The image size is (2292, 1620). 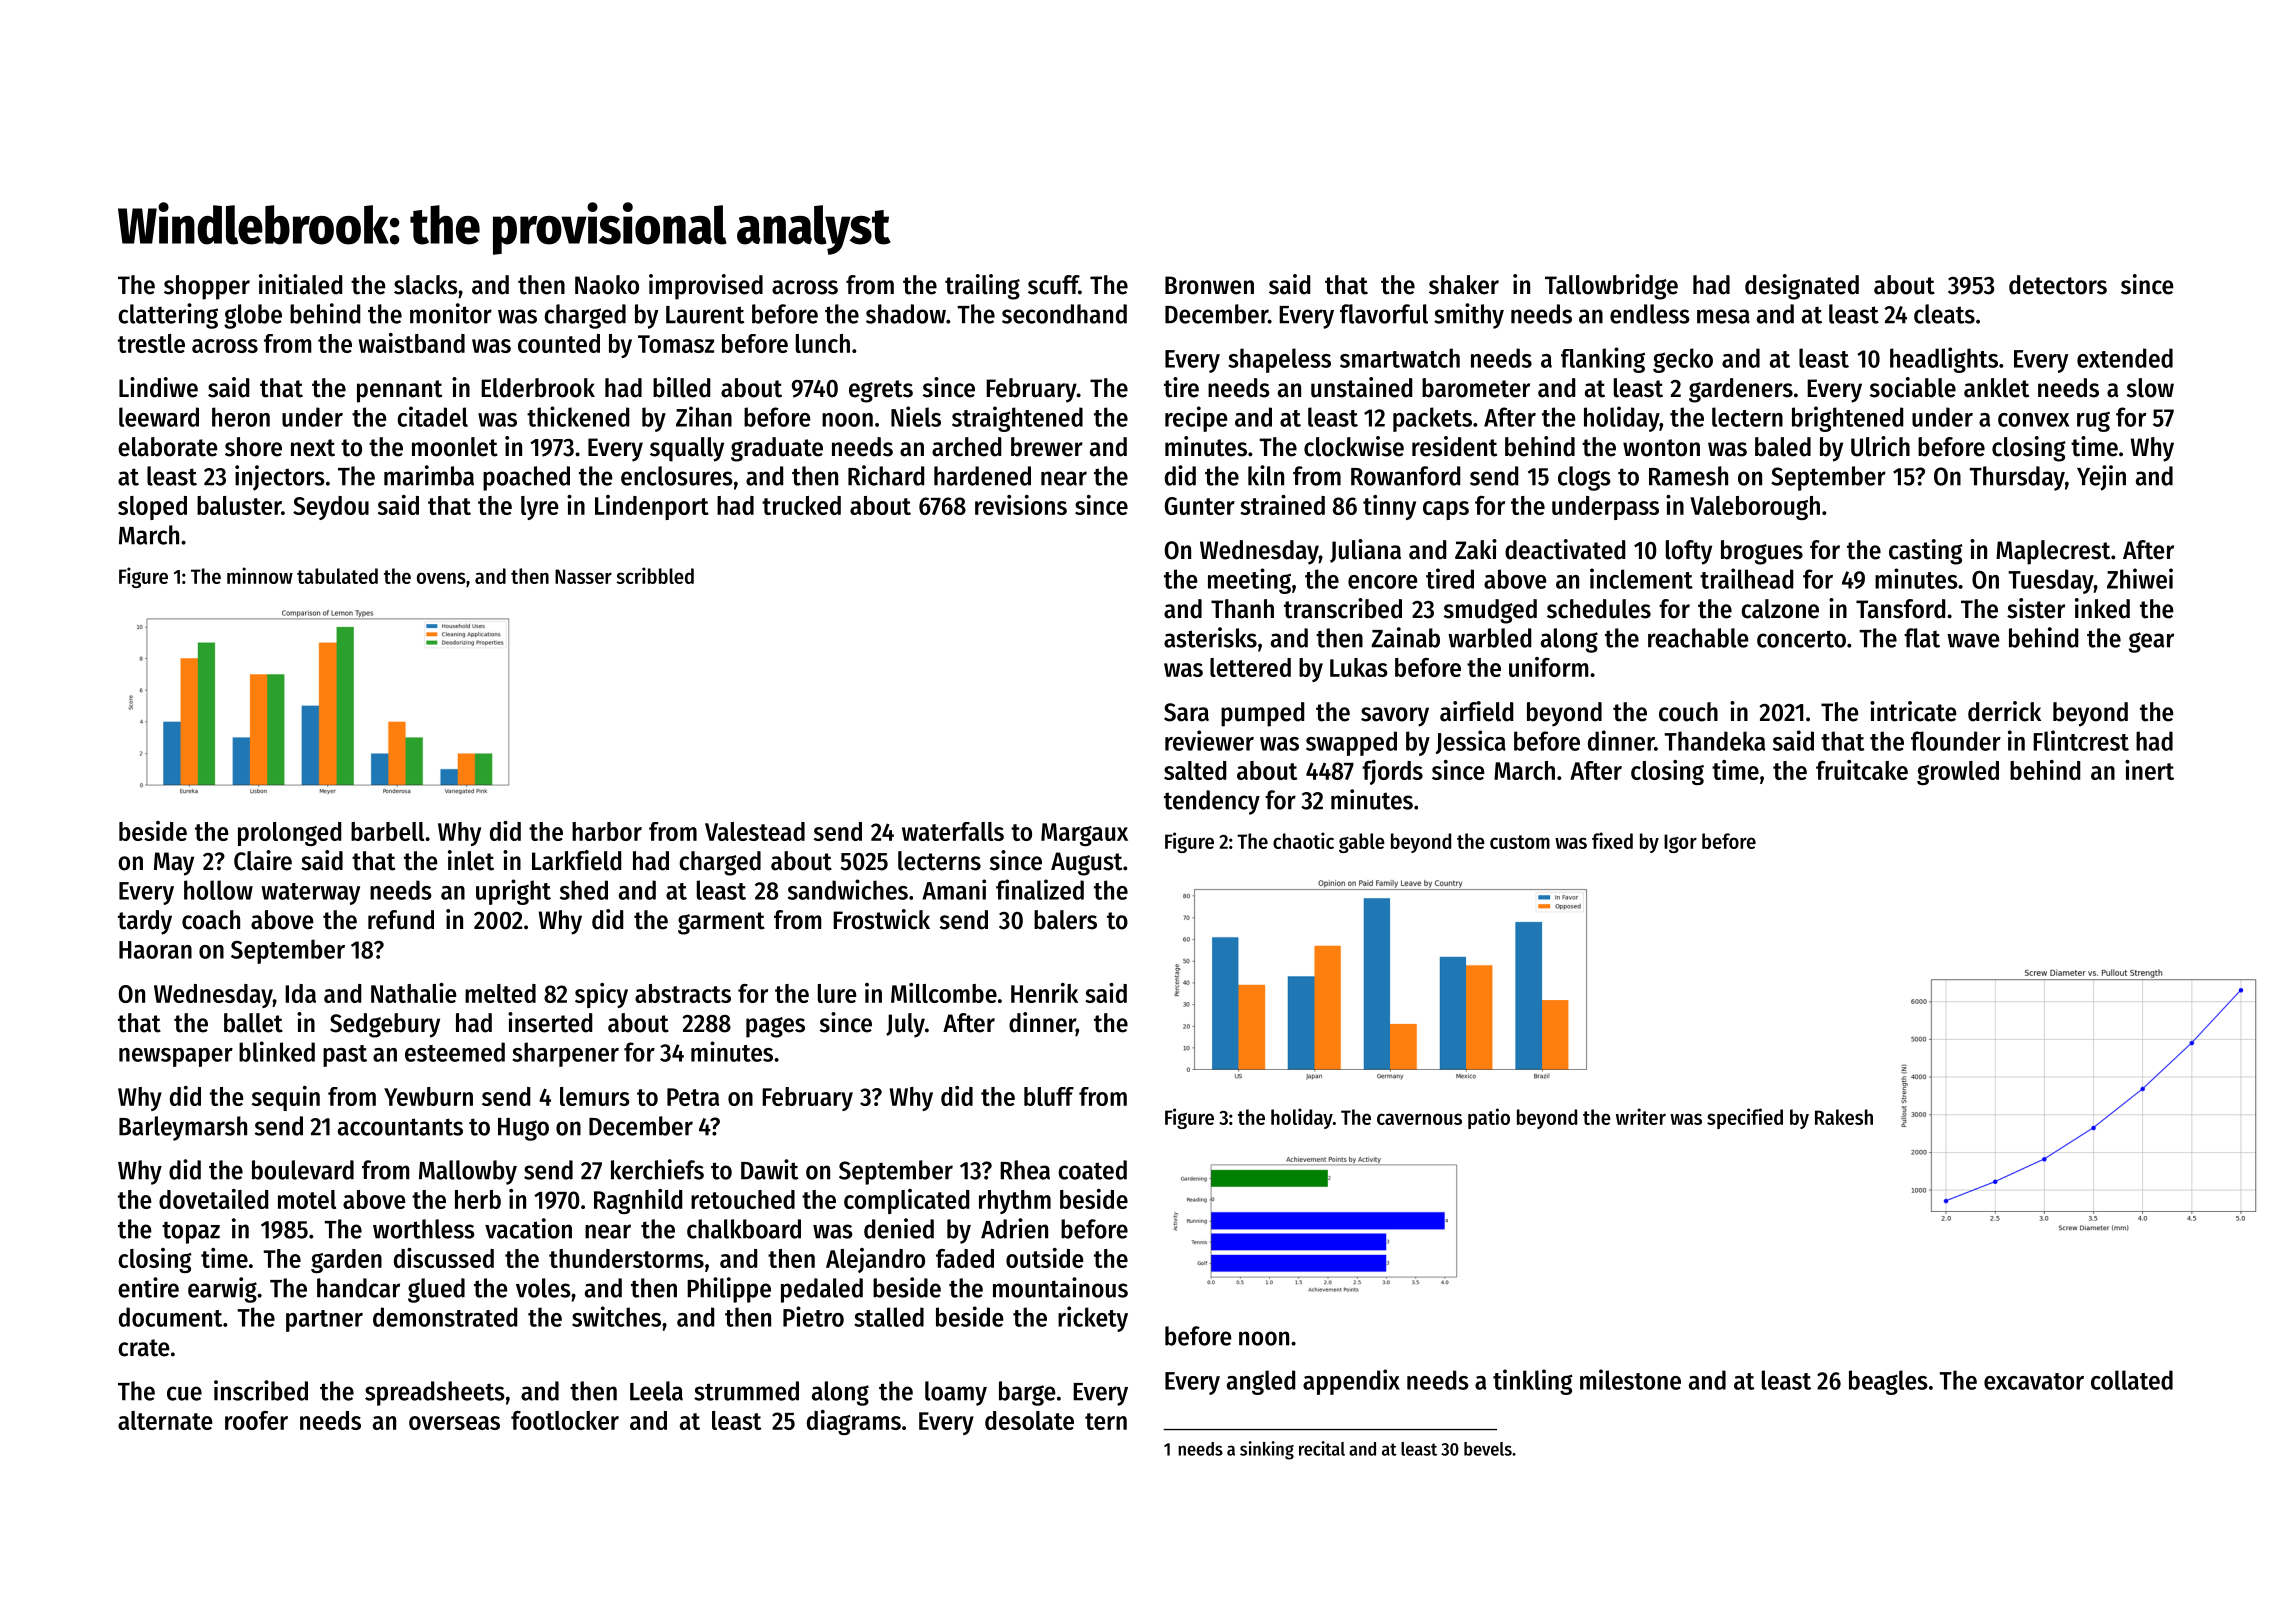 I want to click on footlocker, so click(x=565, y=1420).
